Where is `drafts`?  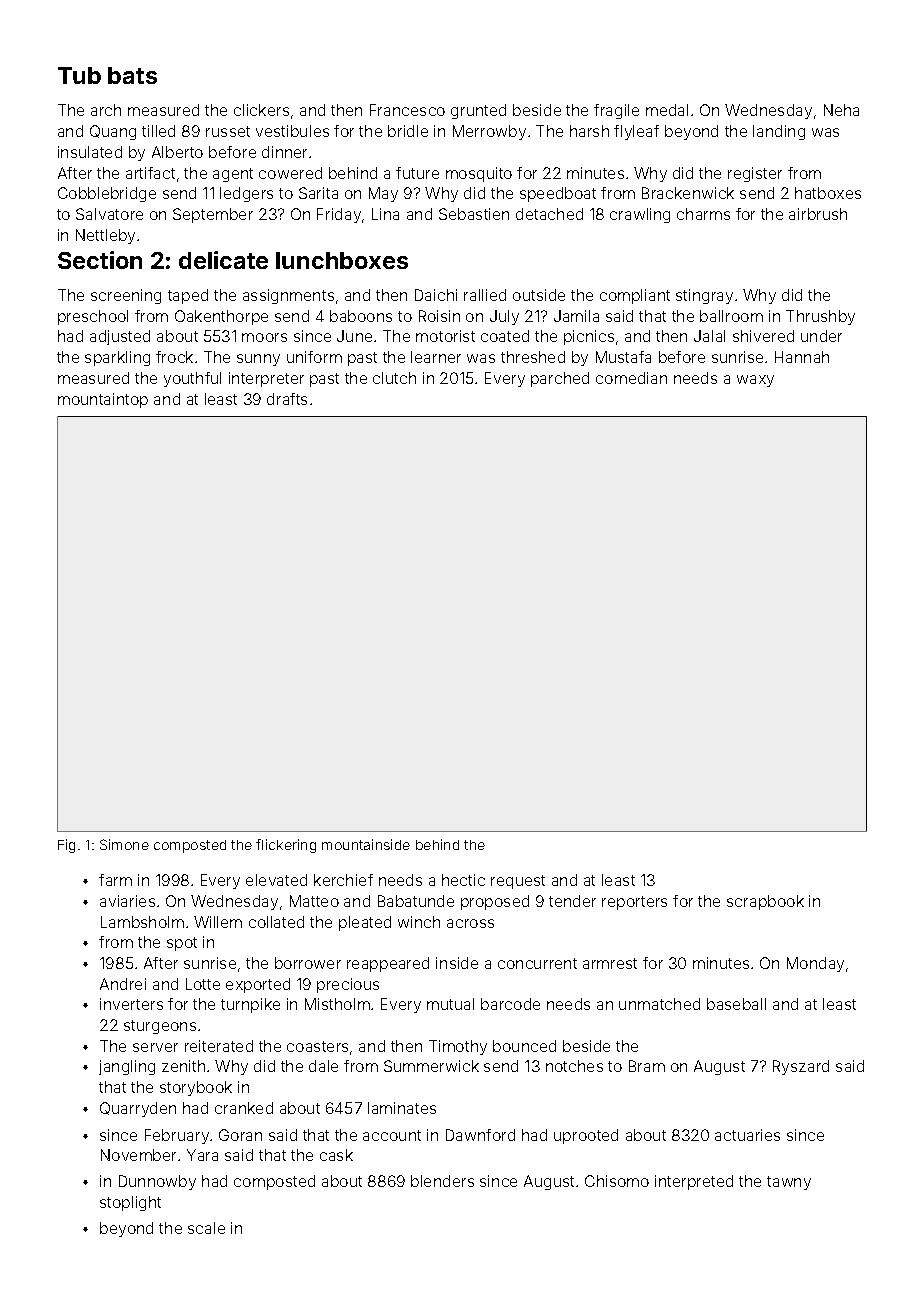
drafts is located at coordinates (287, 399).
